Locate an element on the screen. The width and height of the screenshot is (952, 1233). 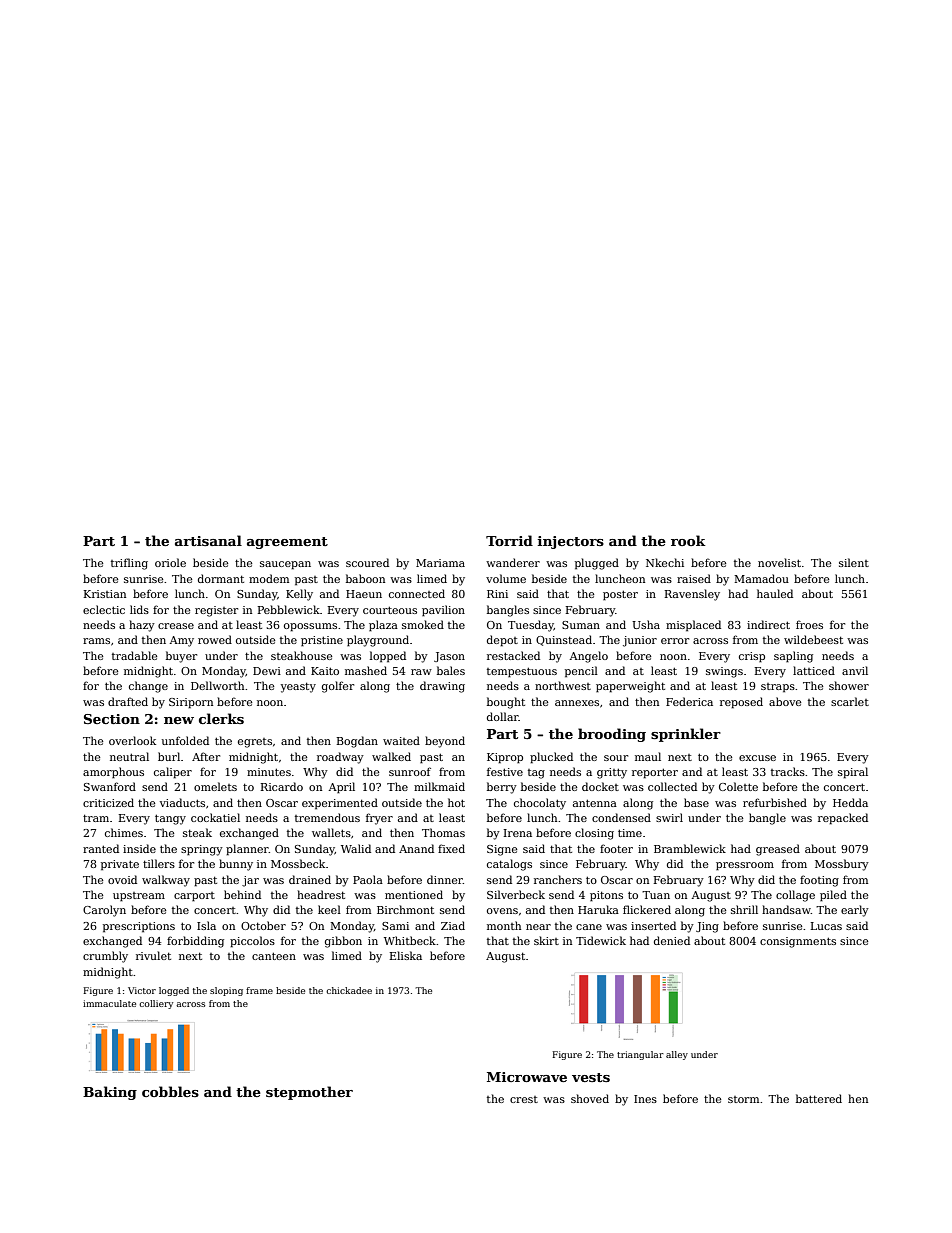
Torrid is located at coordinates (509, 540).
